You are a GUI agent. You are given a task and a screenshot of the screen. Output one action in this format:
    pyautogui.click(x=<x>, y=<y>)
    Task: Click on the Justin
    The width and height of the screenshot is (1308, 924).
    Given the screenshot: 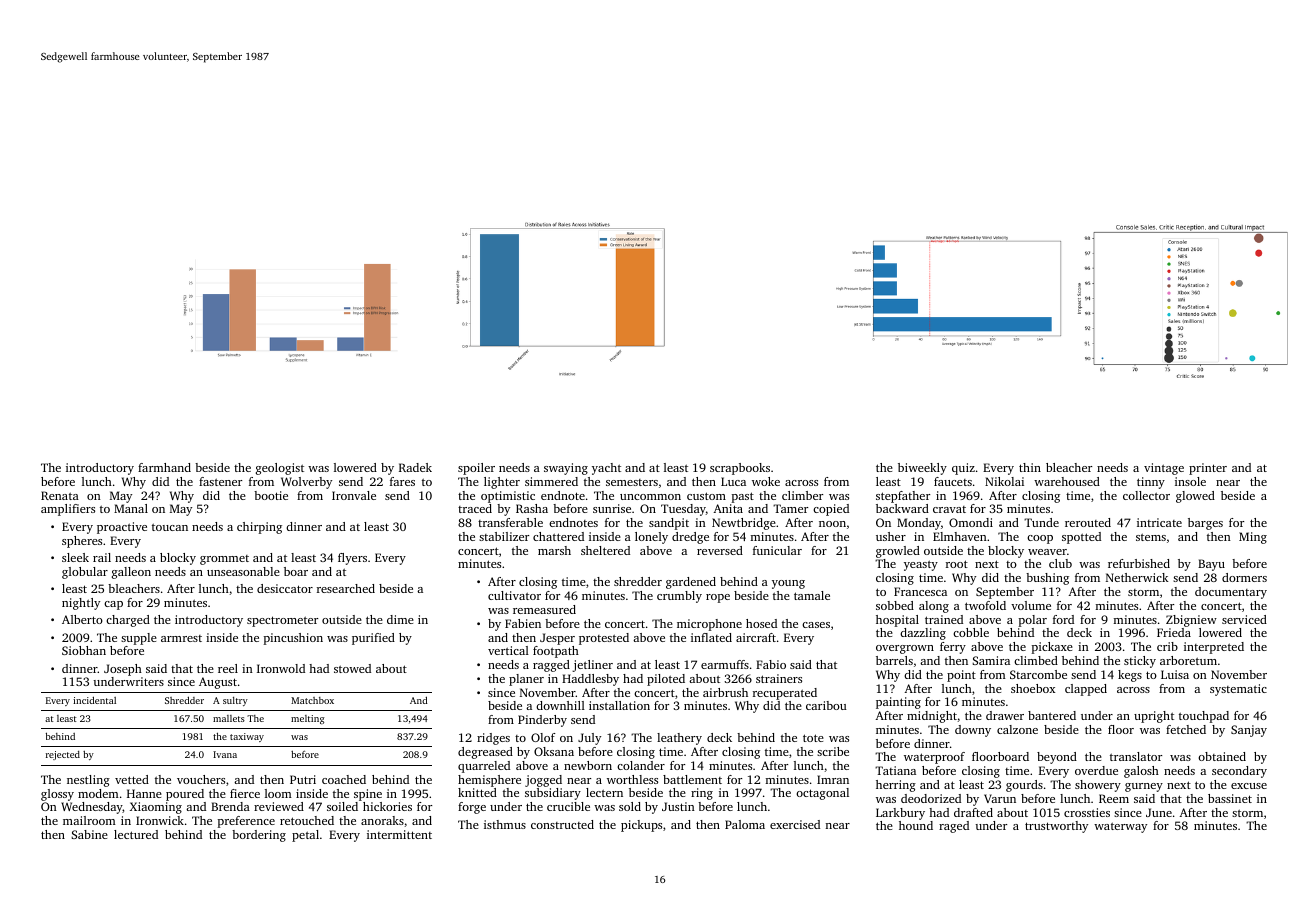 What is the action you would take?
    pyautogui.click(x=678, y=806)
